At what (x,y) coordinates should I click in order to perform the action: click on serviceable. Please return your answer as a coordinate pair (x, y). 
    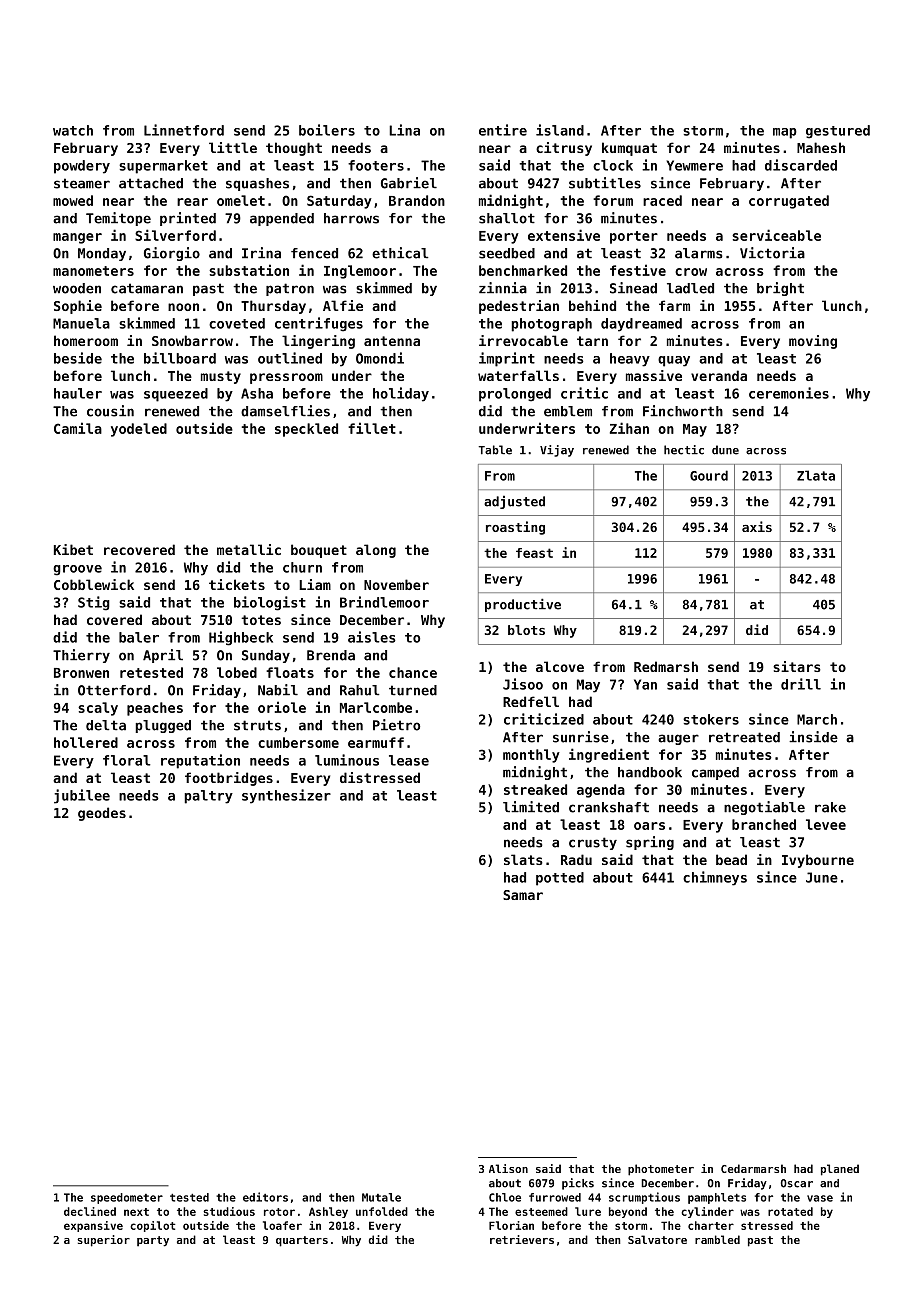
    Looking at the image, I should click on (776, 235).
